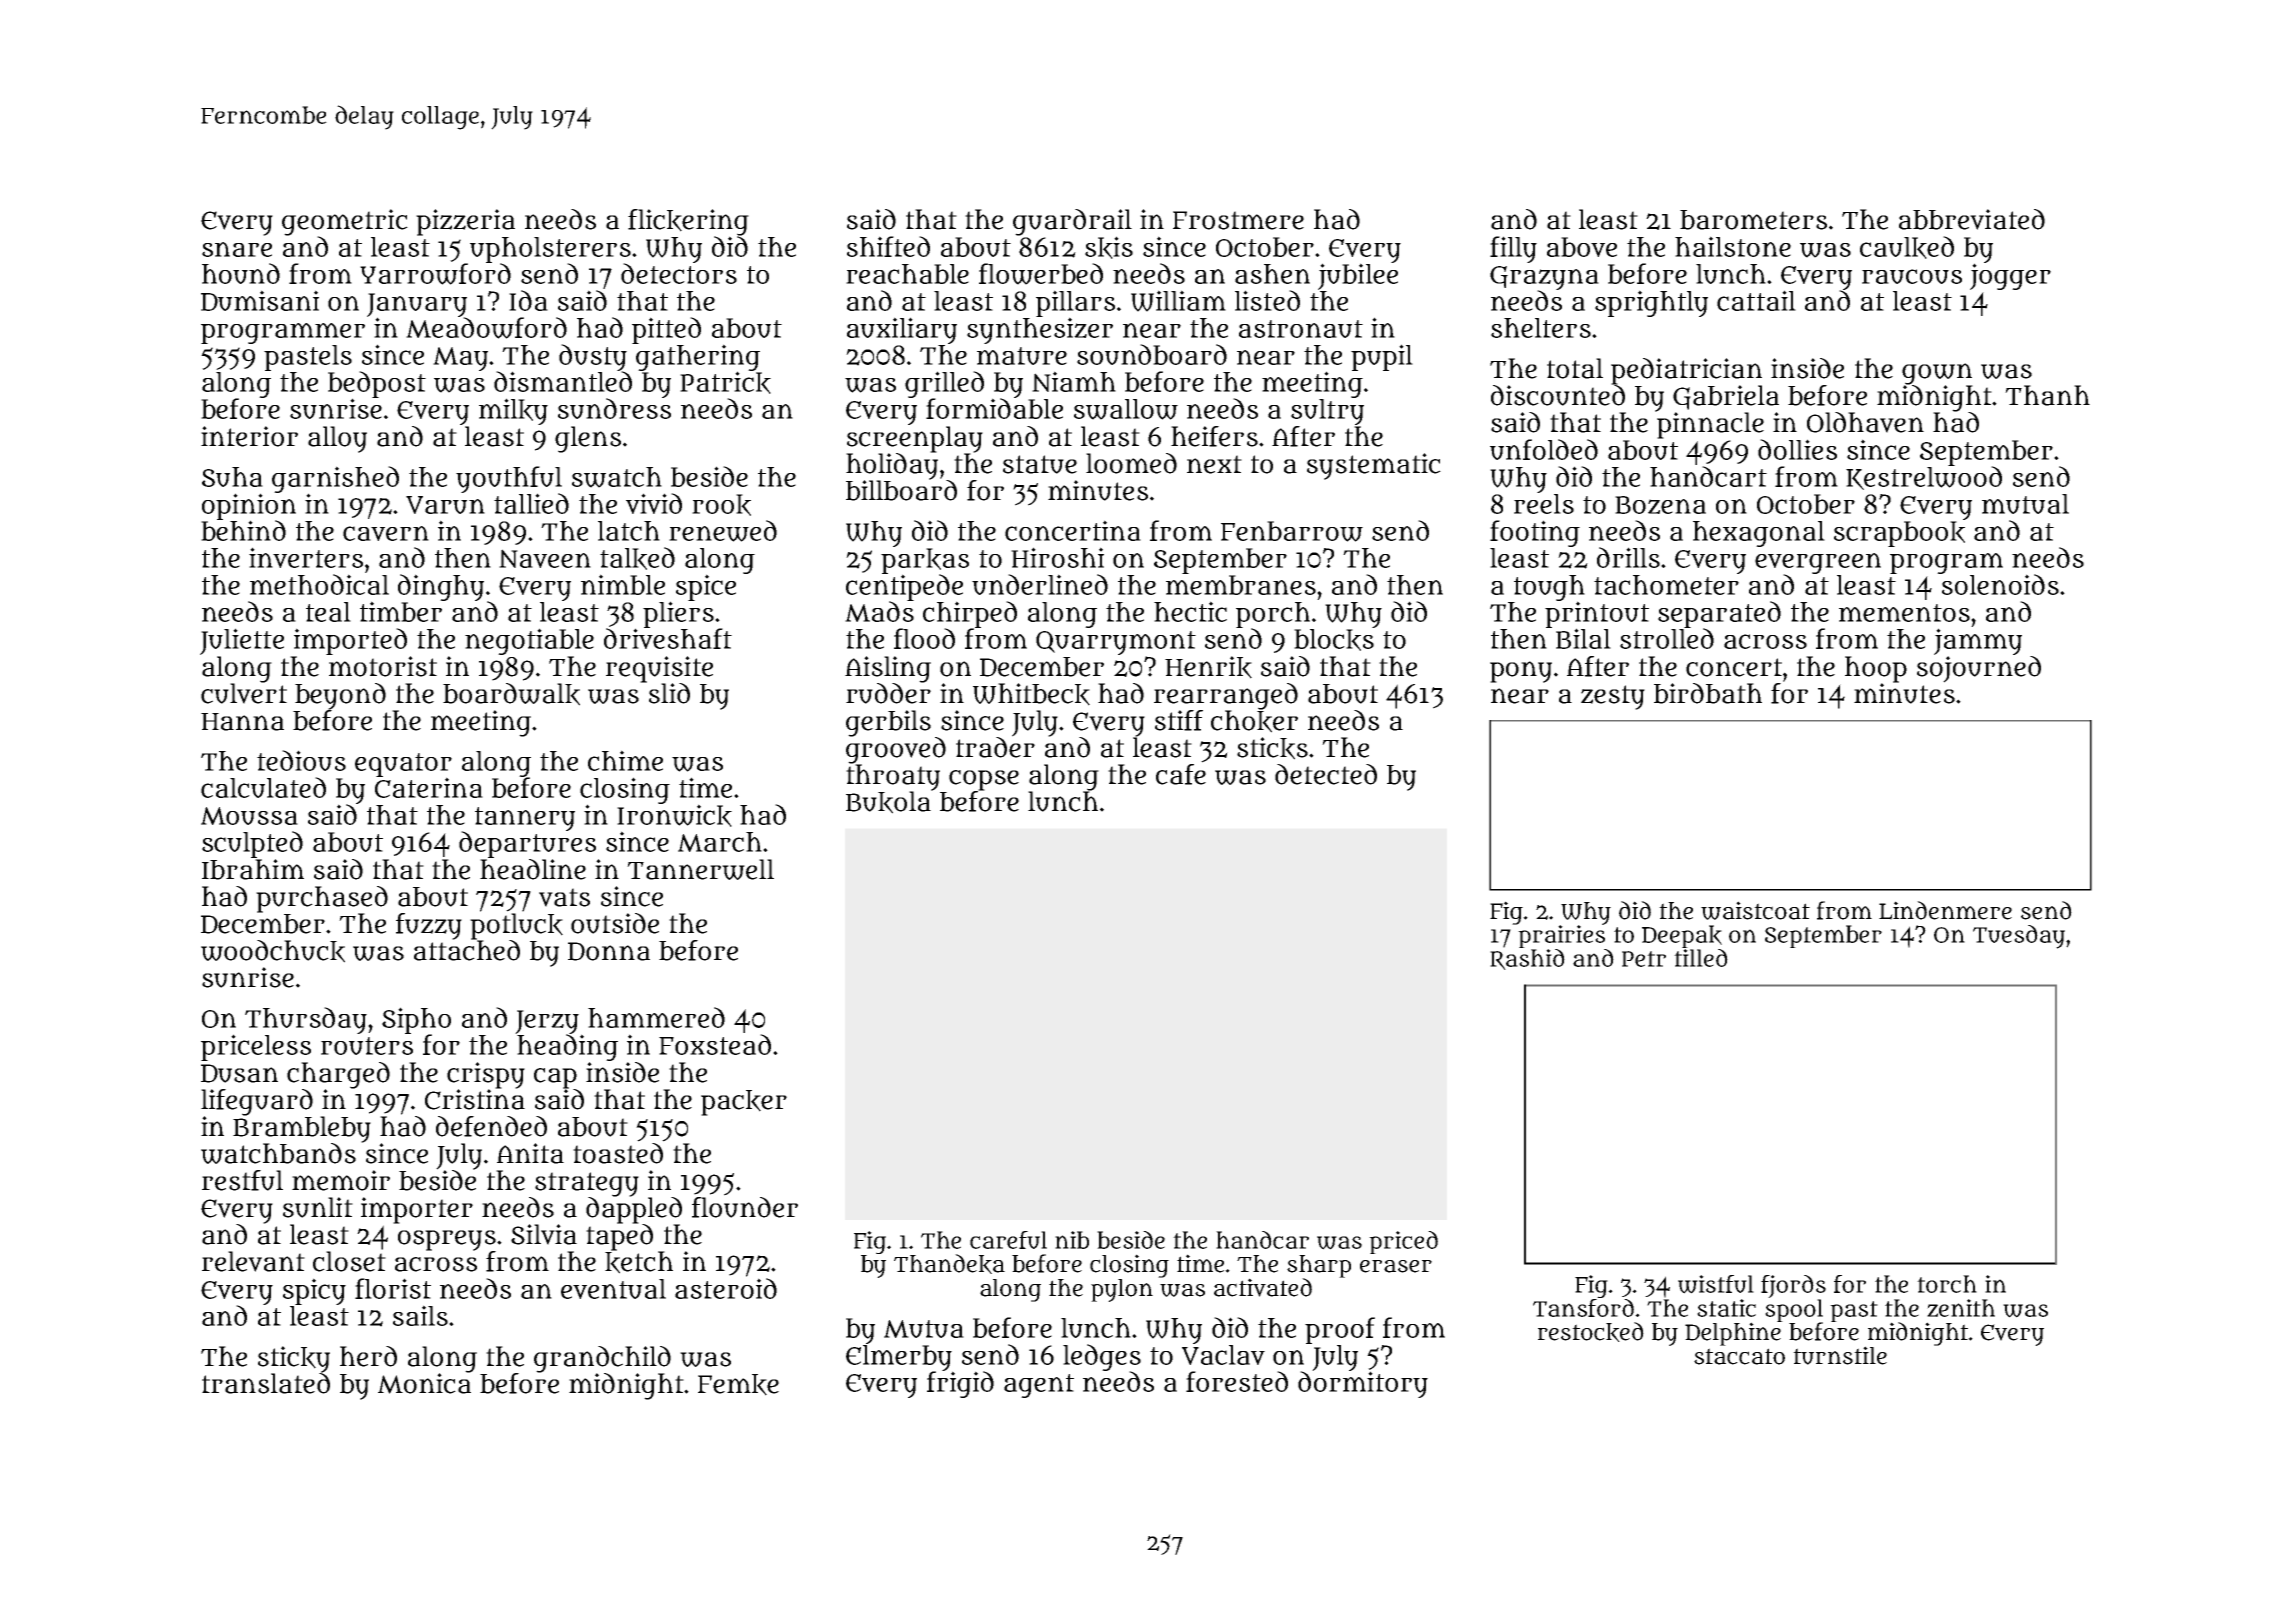 The width and height of the screenshot is (2292, 1620). What do you see at coordinates (314, 1291) in the screenshot?
I see `spicy` at bounding box center [314, 1291].
